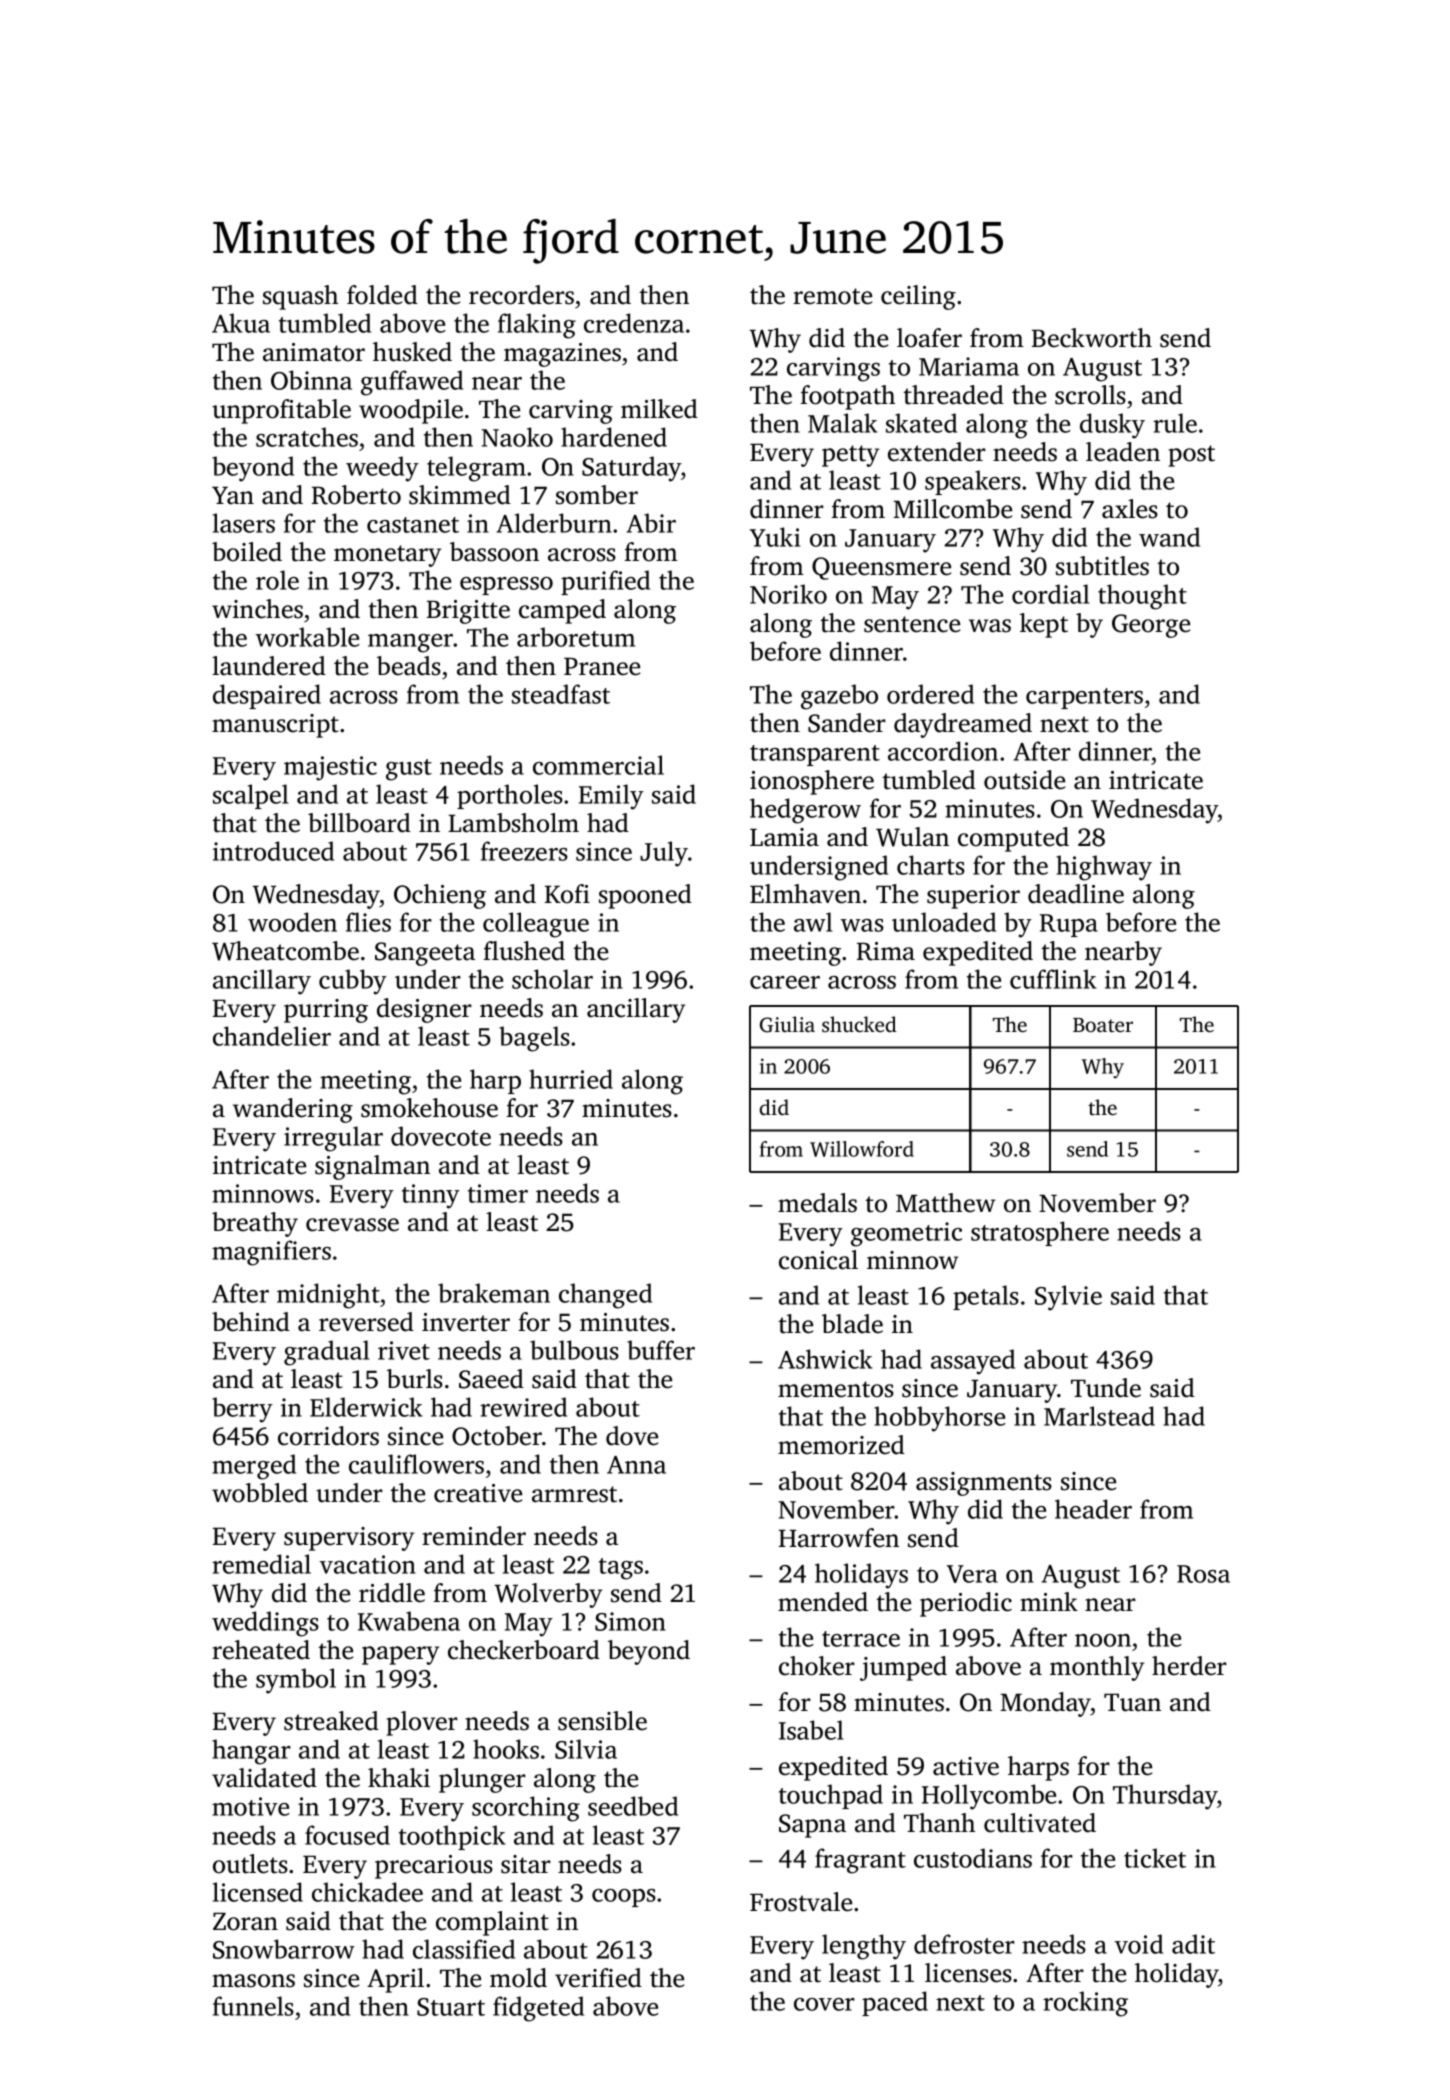 Image resolution: width=1450 pixels, height=2100 pixels. I want to click on assayed, so click(973, 1362).
